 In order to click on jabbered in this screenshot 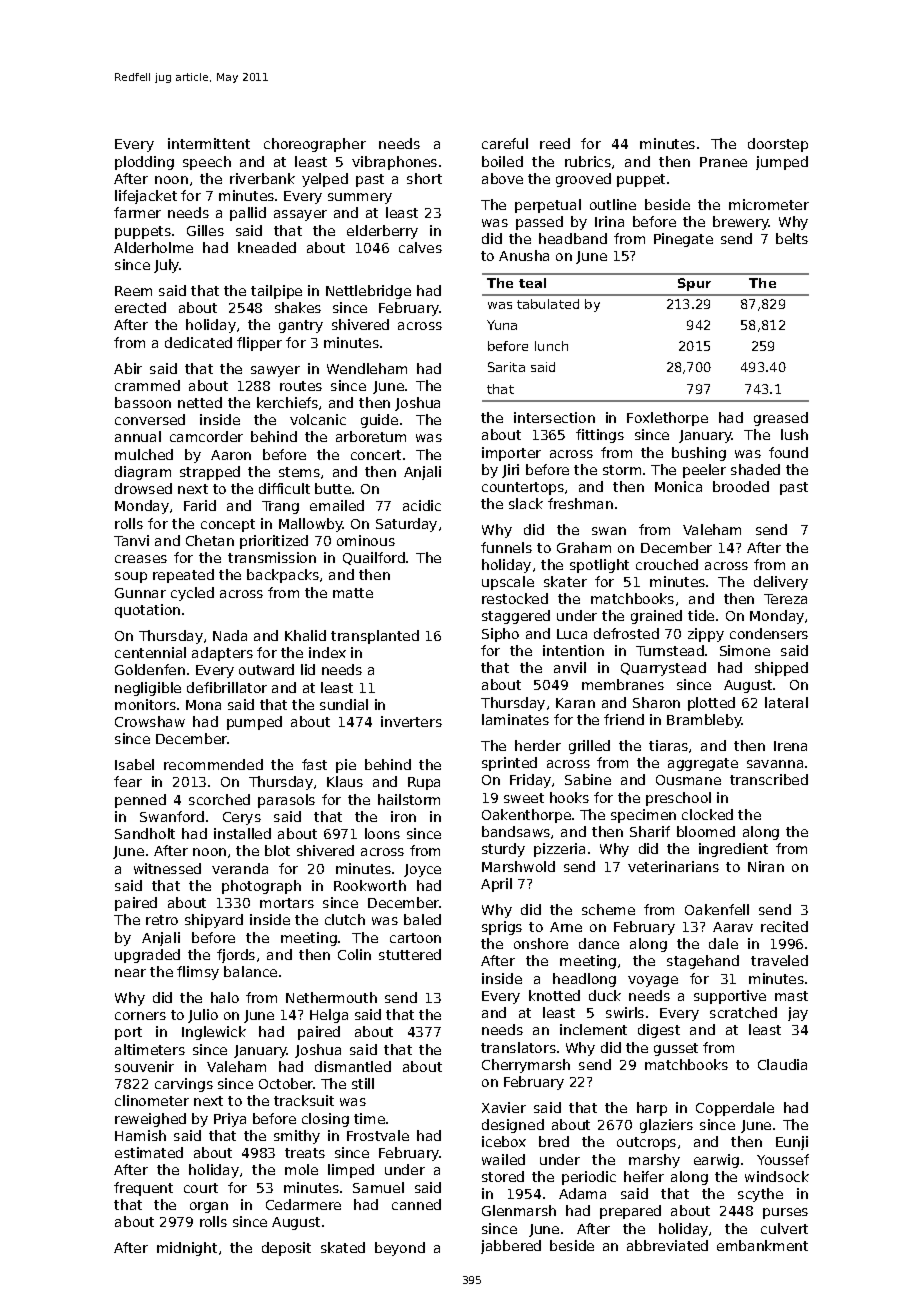, I will do `click(511, 1247)`.
